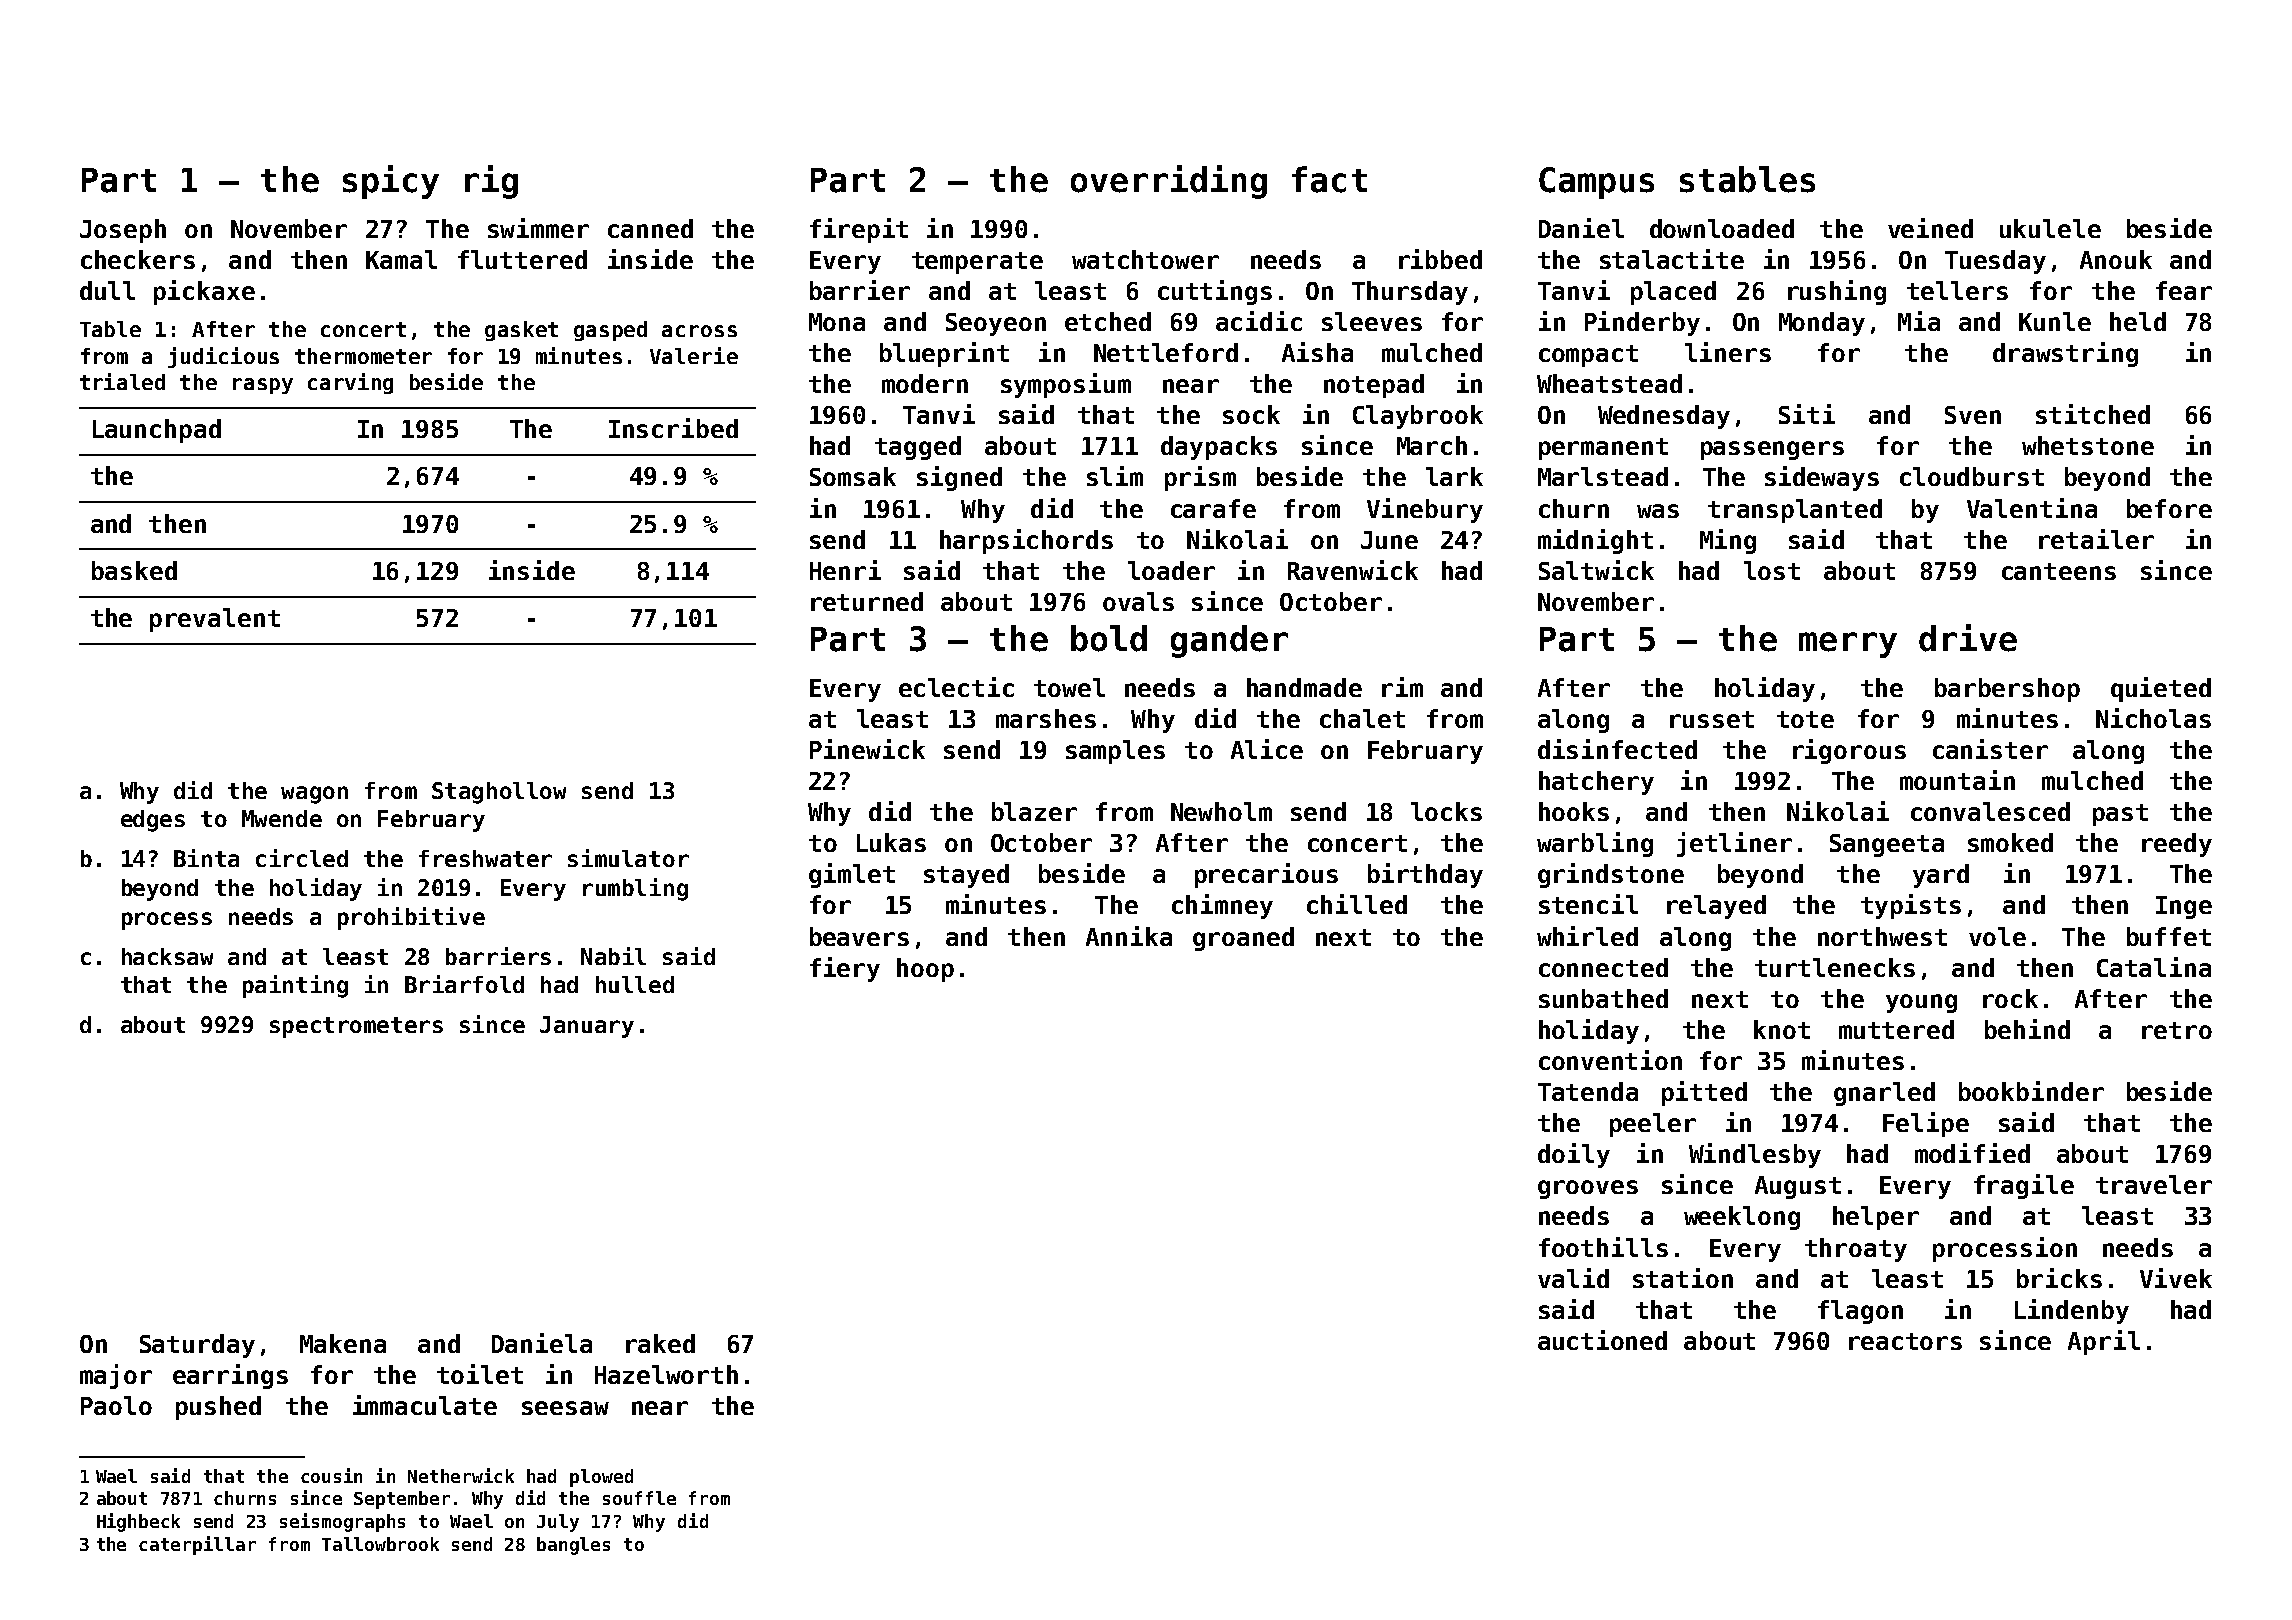 This page has height=1620, width=2292. Describe the element at coordinates (356, 1027) in the page. I see `spectrometers` at that location.
